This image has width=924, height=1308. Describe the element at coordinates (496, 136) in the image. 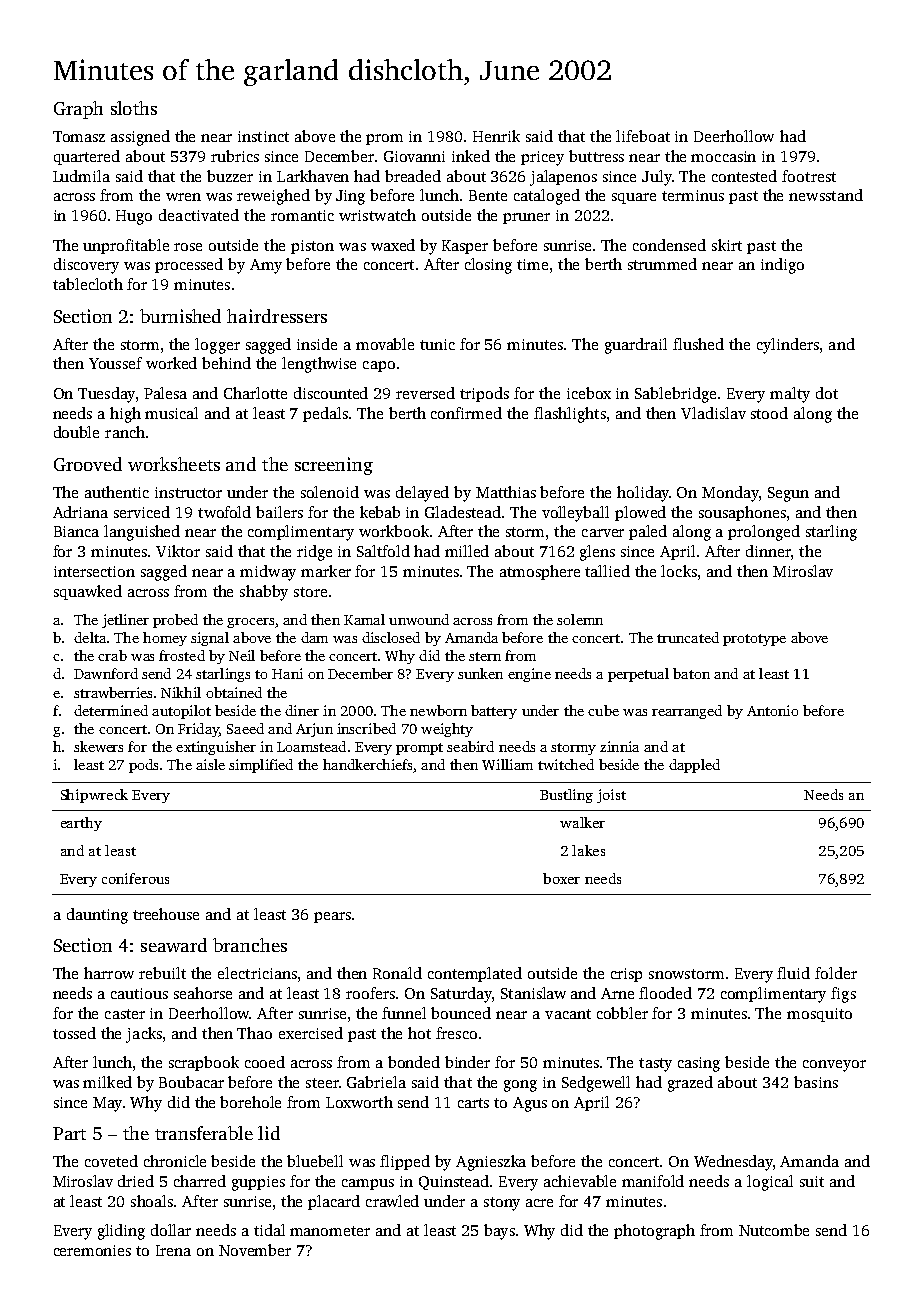

I see `Henrik` at that location.
